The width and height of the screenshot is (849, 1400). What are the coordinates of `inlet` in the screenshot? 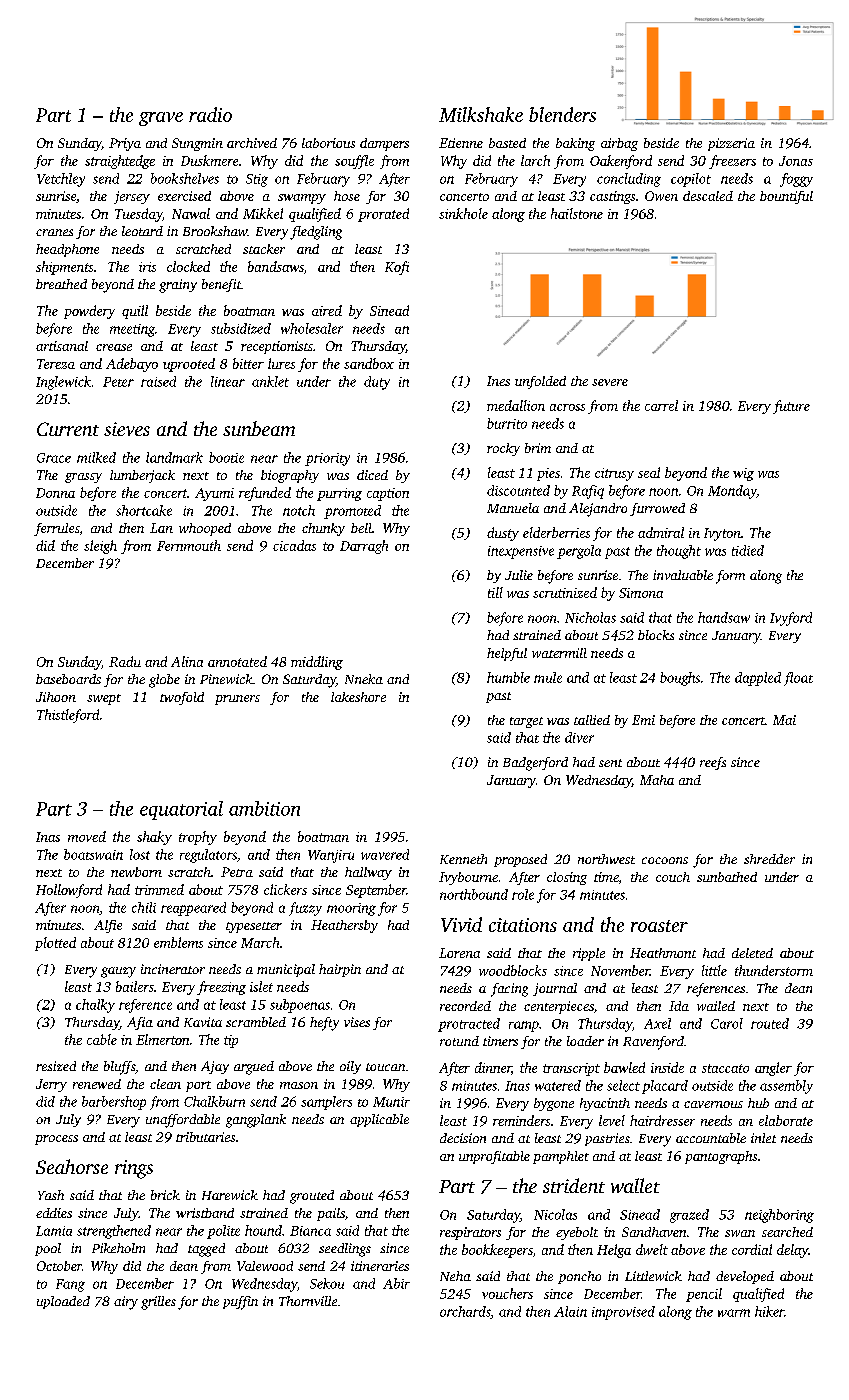 It's located at (763, 1138).
